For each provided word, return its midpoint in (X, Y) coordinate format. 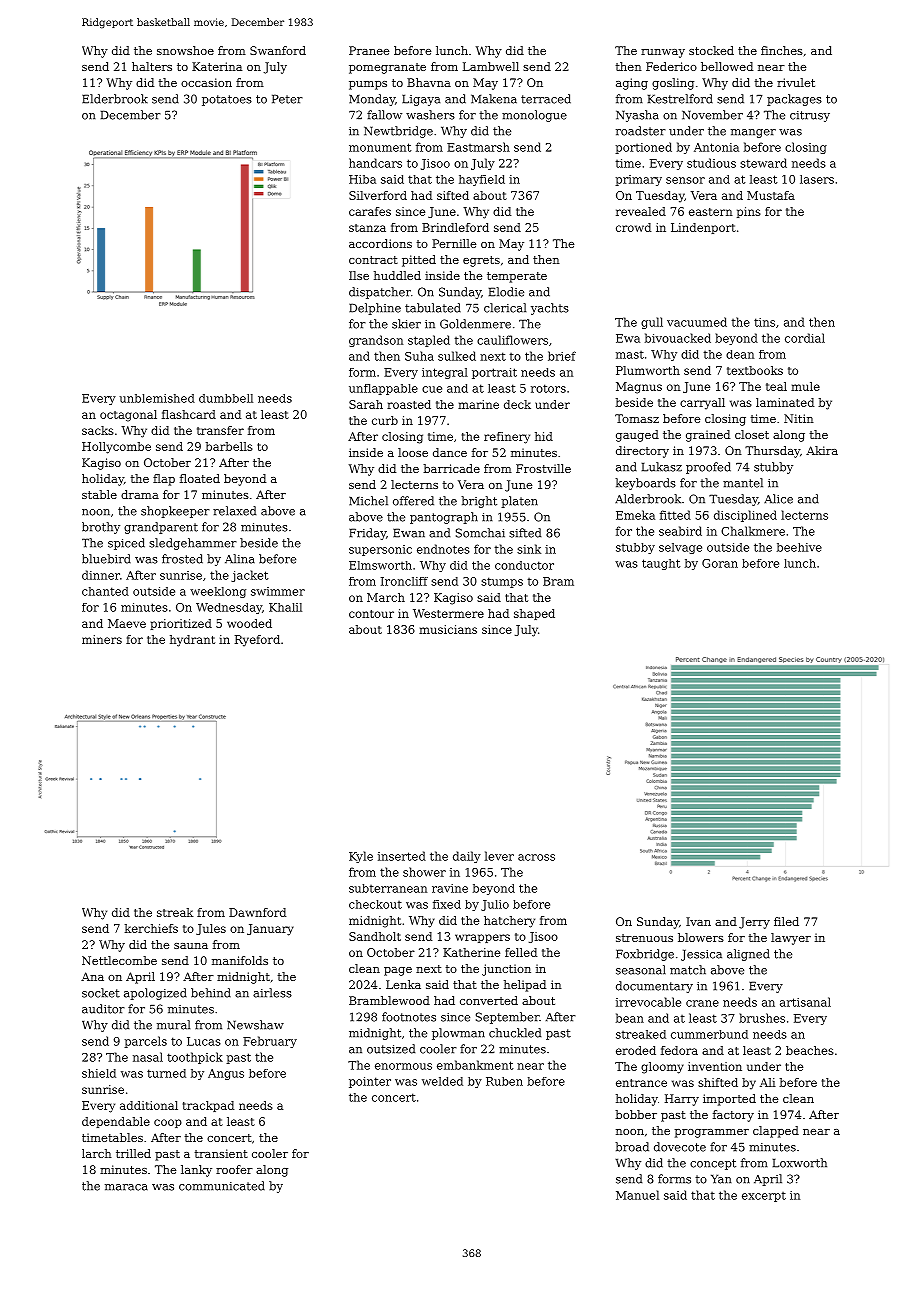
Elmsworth (380, 565)
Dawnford (257, 912)
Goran (720, 563)
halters (152, 66)
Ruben (504, 1081)
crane (702, 1003)
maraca (126, 1187)
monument (380, 147)
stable (99, 494)
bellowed (727, 66)
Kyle (361, 857)
